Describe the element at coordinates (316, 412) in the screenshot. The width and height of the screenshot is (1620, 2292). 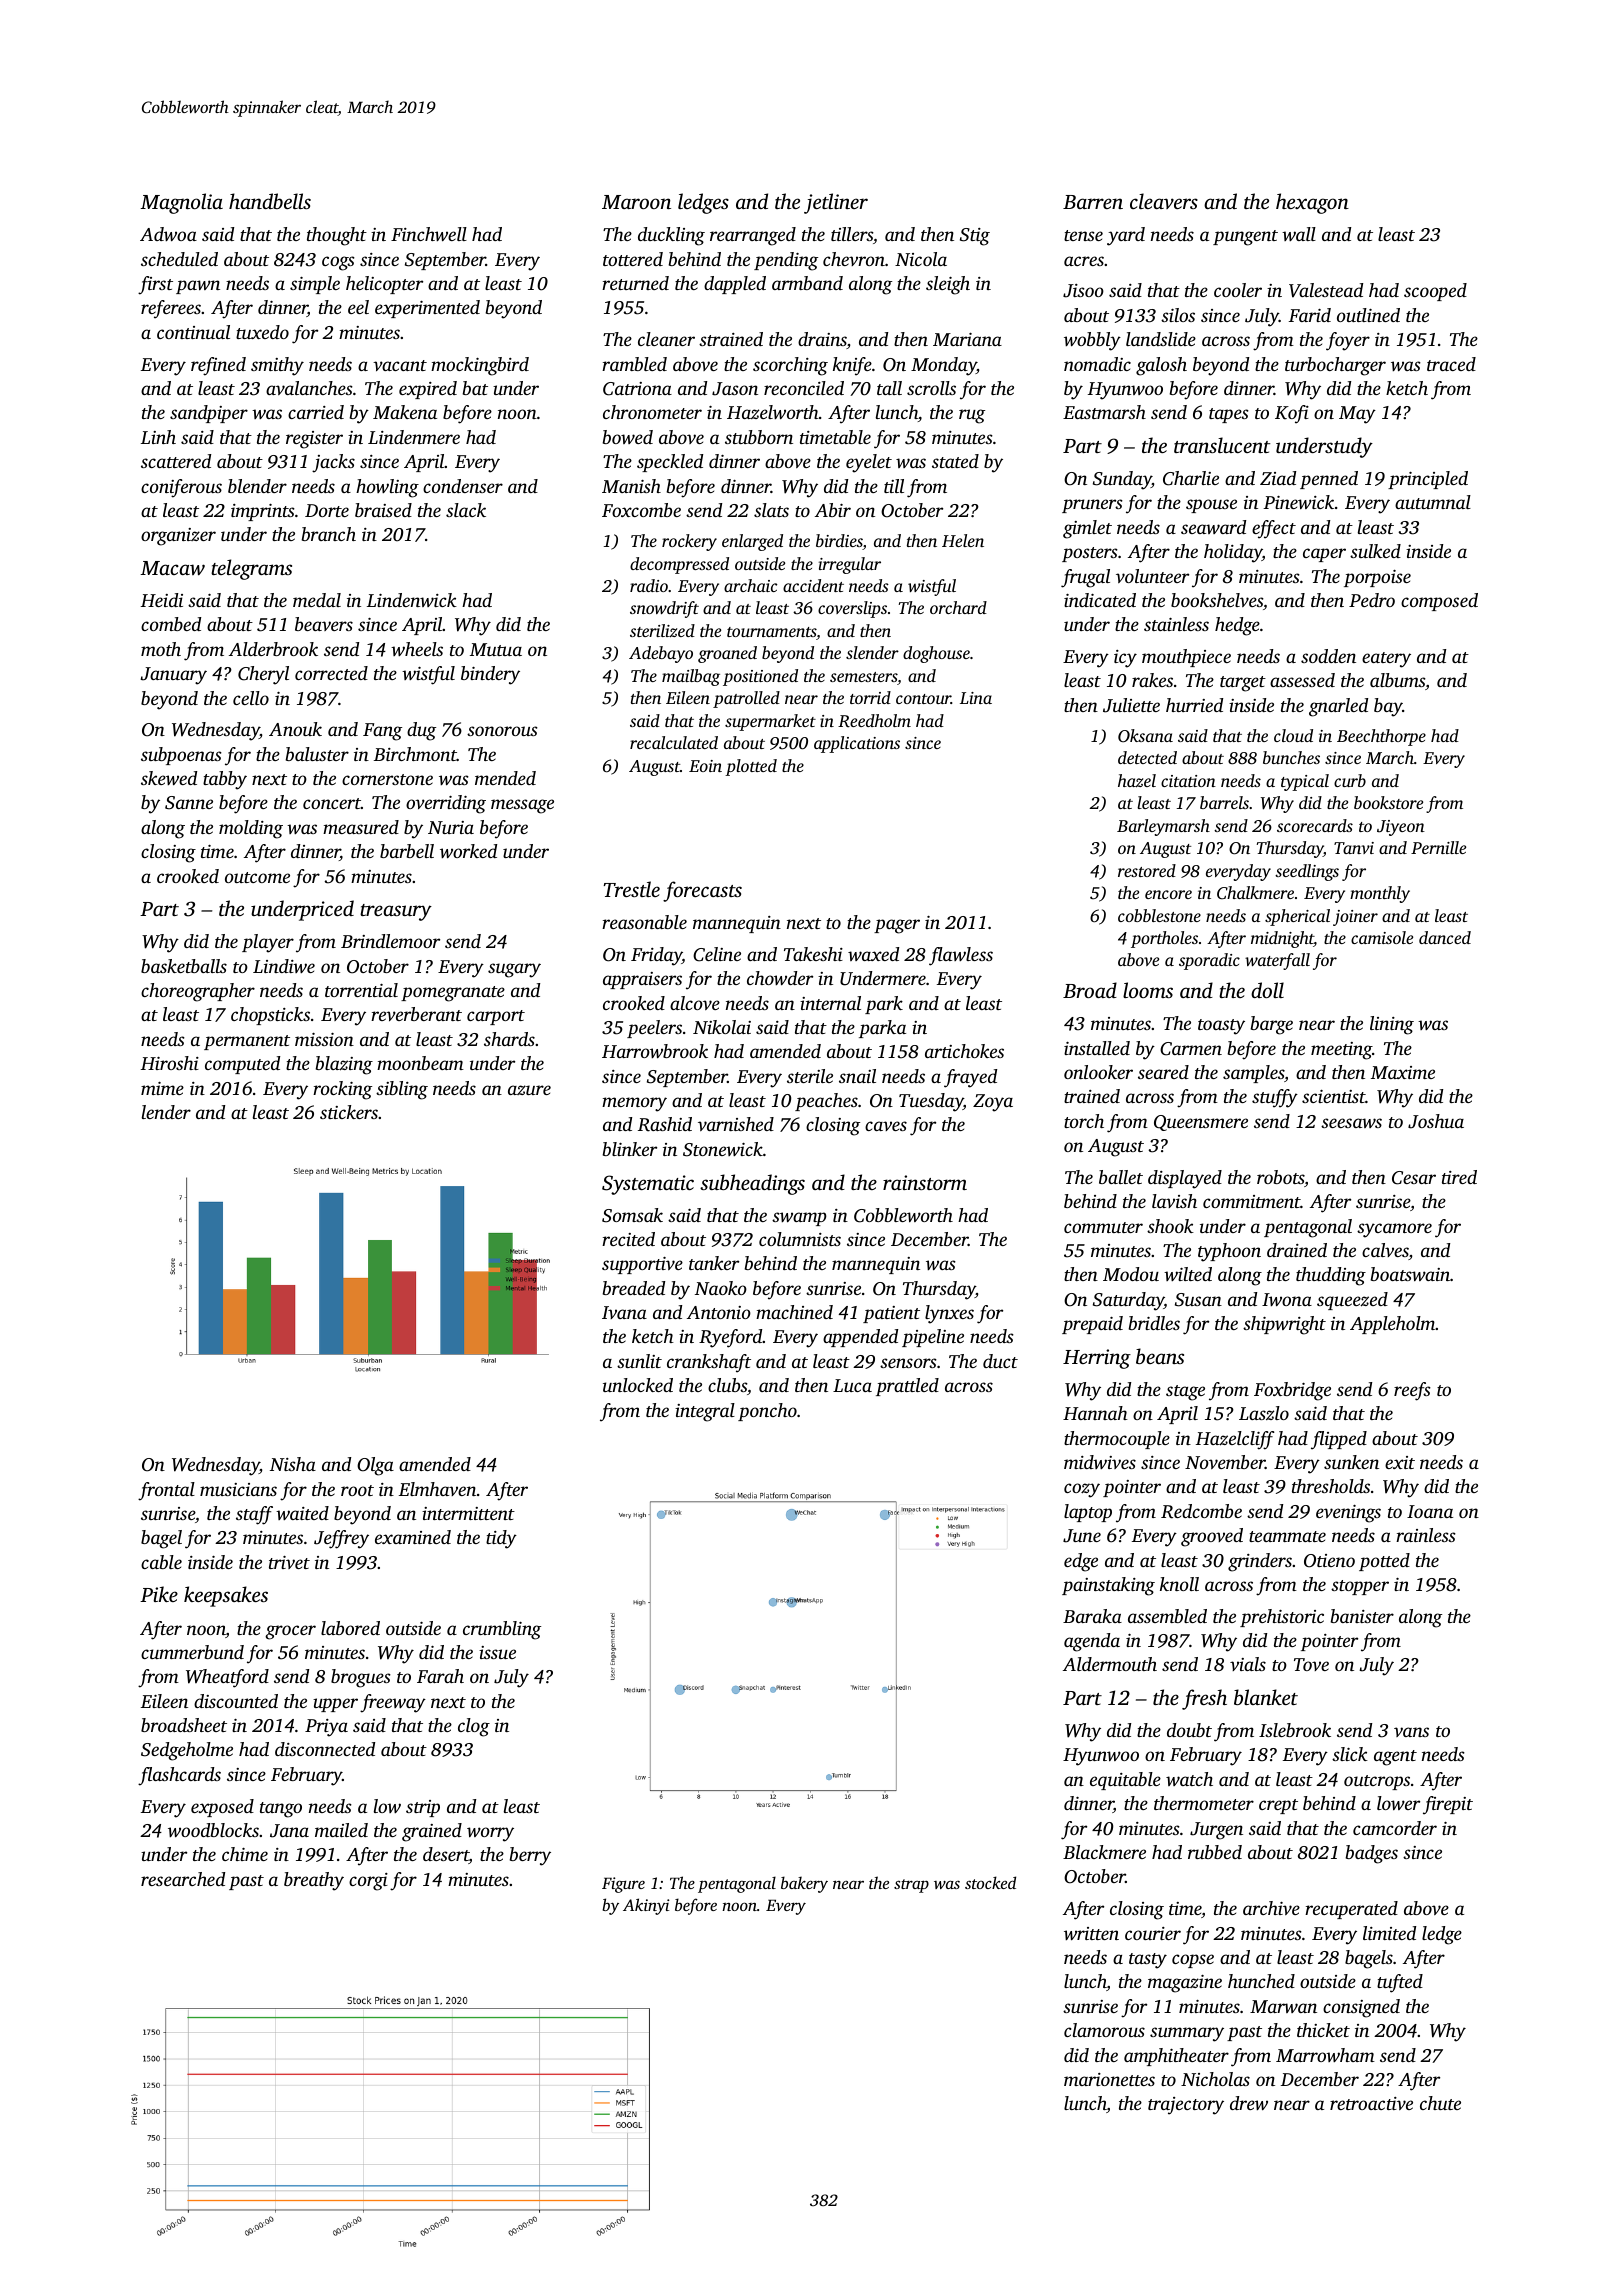
I see `carried` at that location.
